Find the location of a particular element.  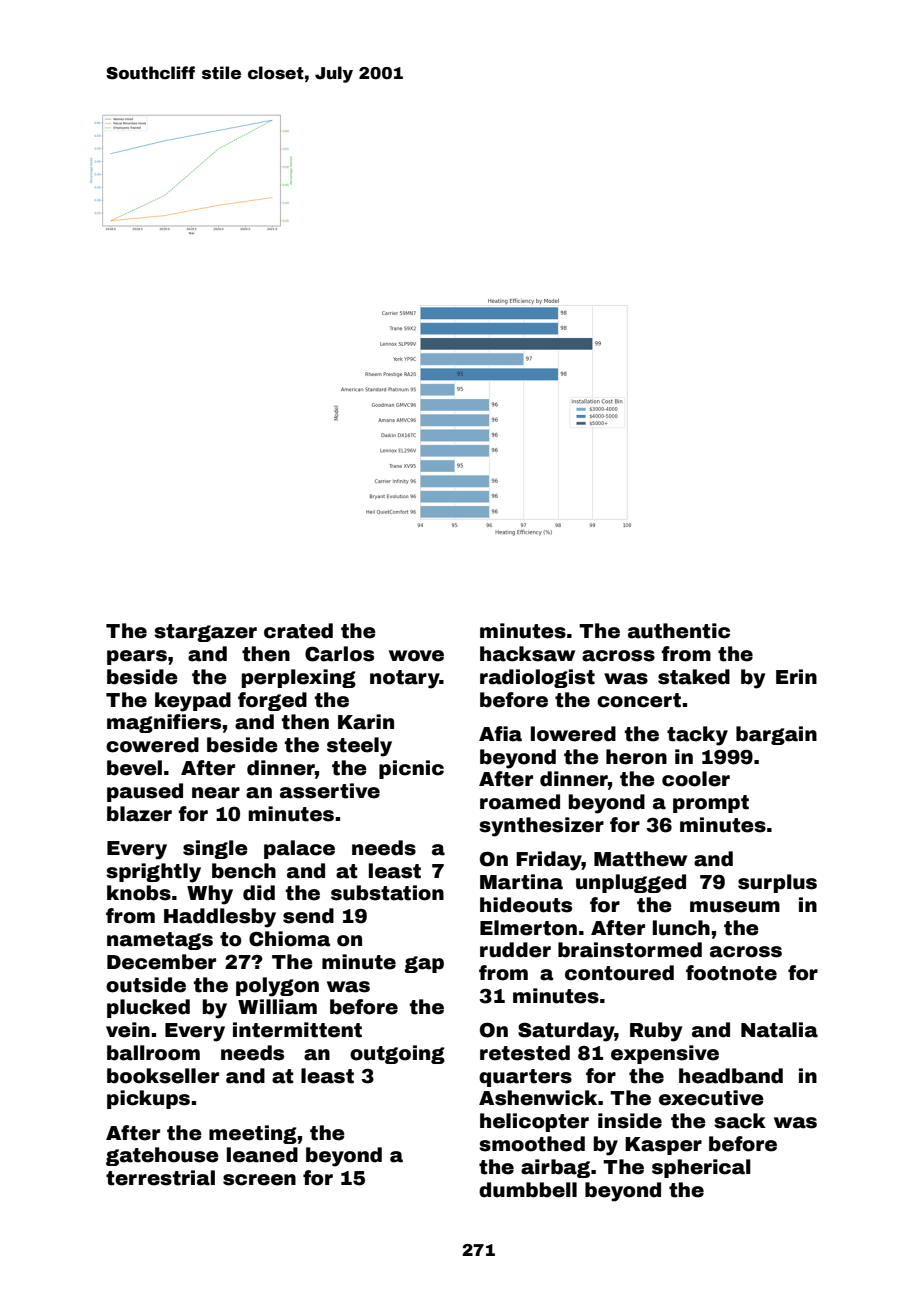

spherical is located at coordinates (701, 1168).
